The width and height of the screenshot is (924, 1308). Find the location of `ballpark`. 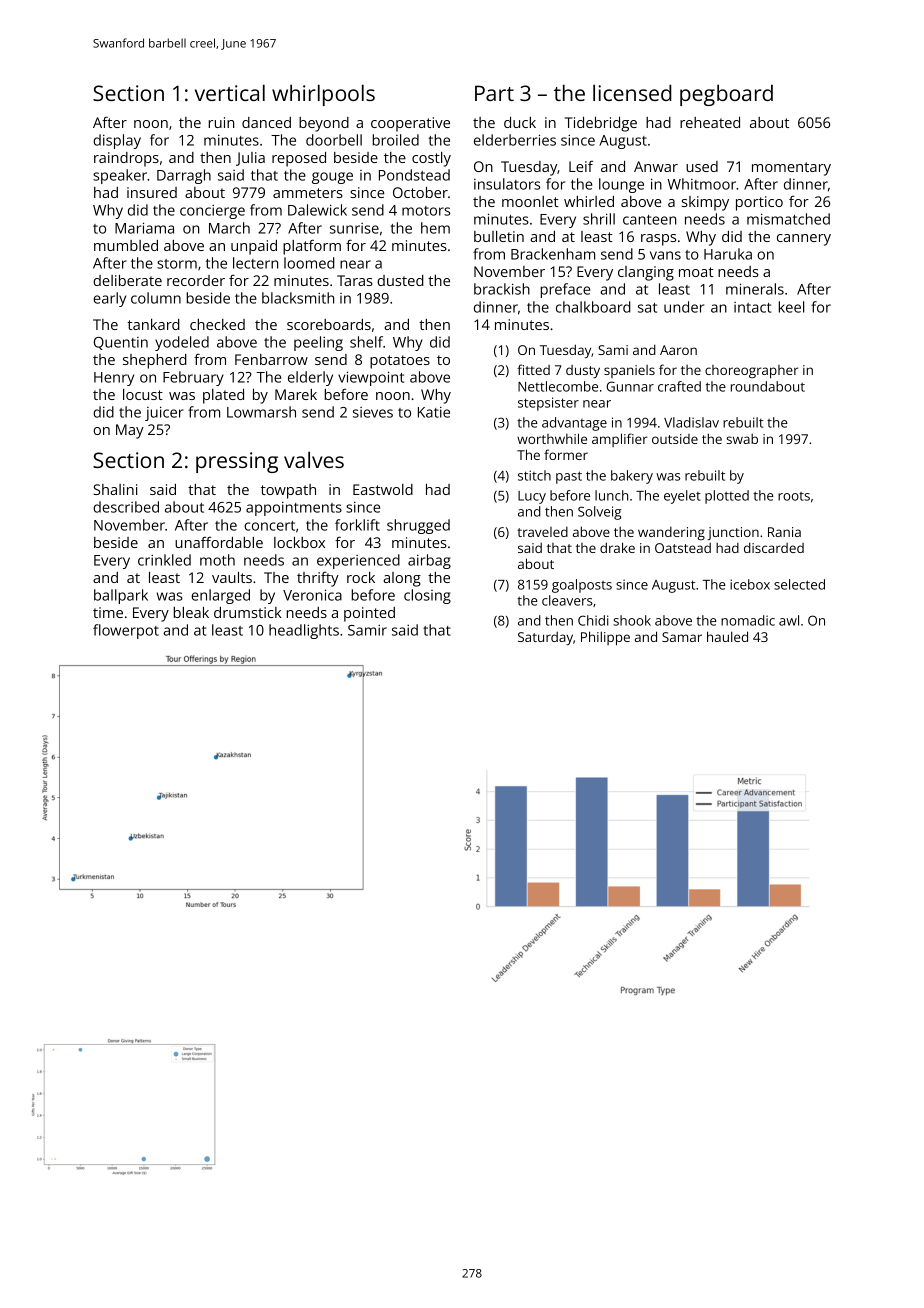

ballpark is located at coordinates (121, 596).
